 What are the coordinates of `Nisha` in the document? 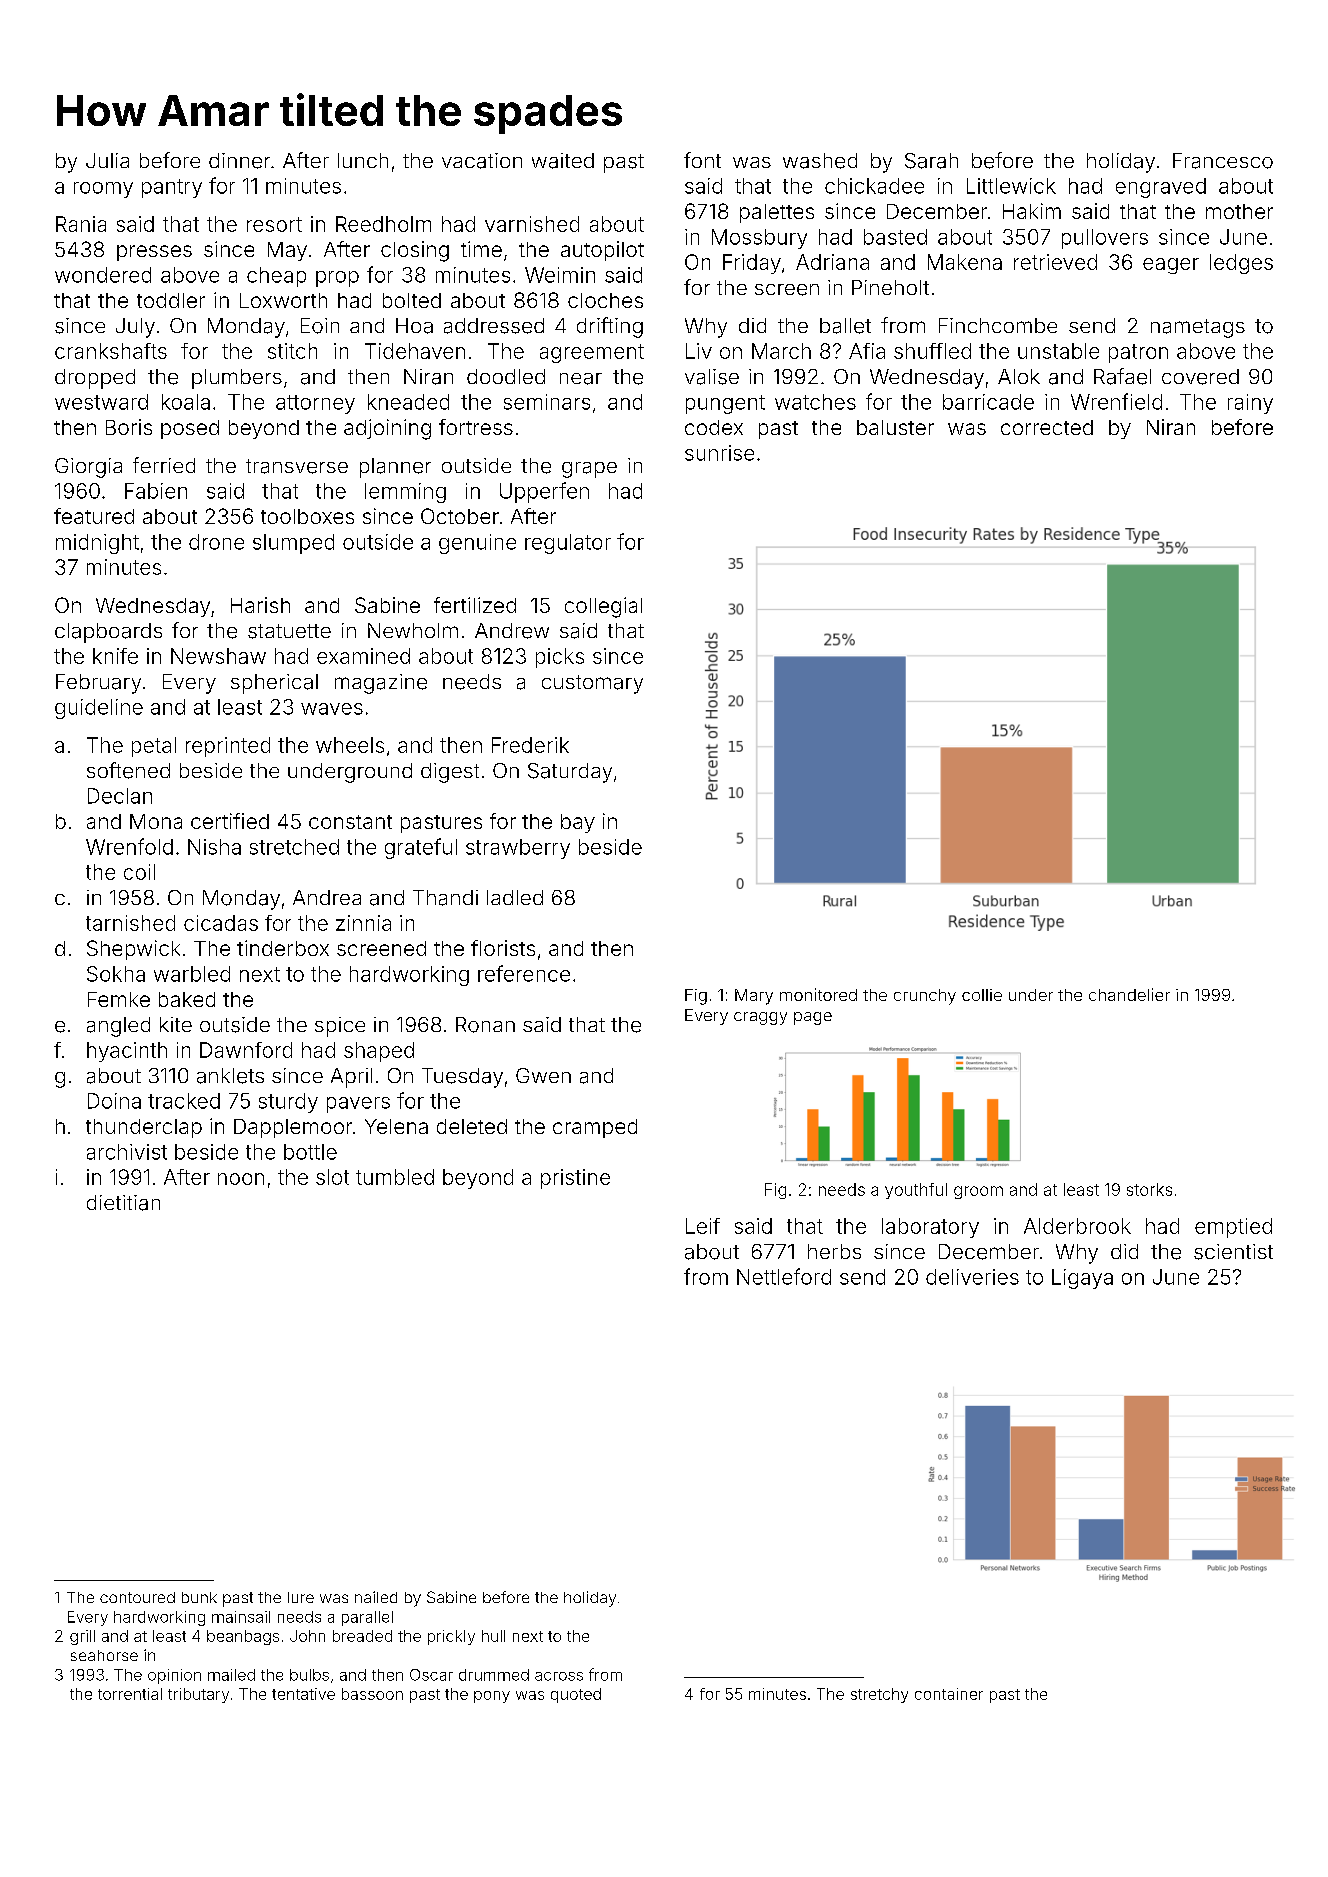 It's located at (214, 847).
